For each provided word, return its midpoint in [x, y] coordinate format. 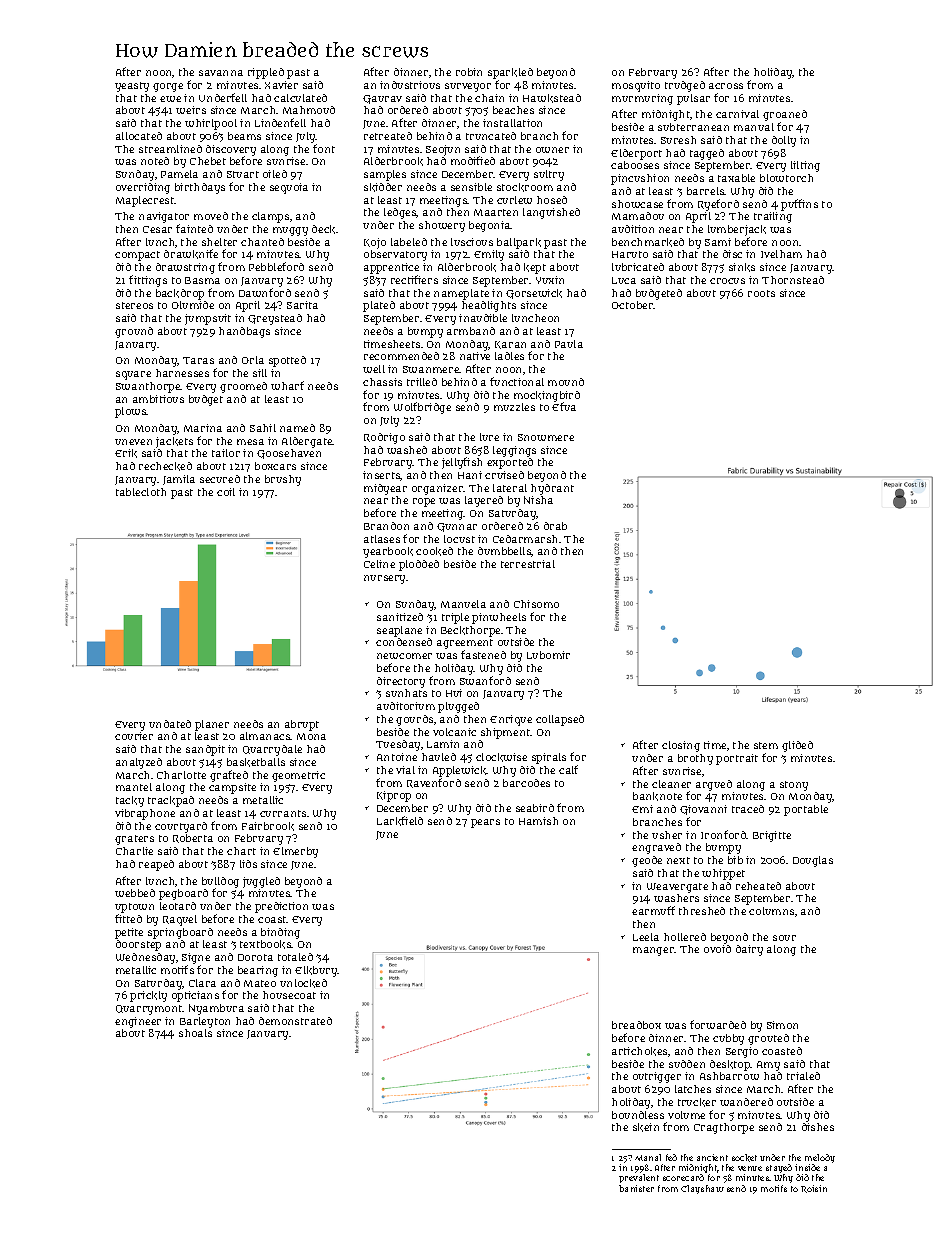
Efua [564, 407]
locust [459, 539]
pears [485, 823]
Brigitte [772, 836]
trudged [685, 86]
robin [469, 72]
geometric [298, 776]
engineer [138, 1022]
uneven [133, 442]
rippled [266, 73]
